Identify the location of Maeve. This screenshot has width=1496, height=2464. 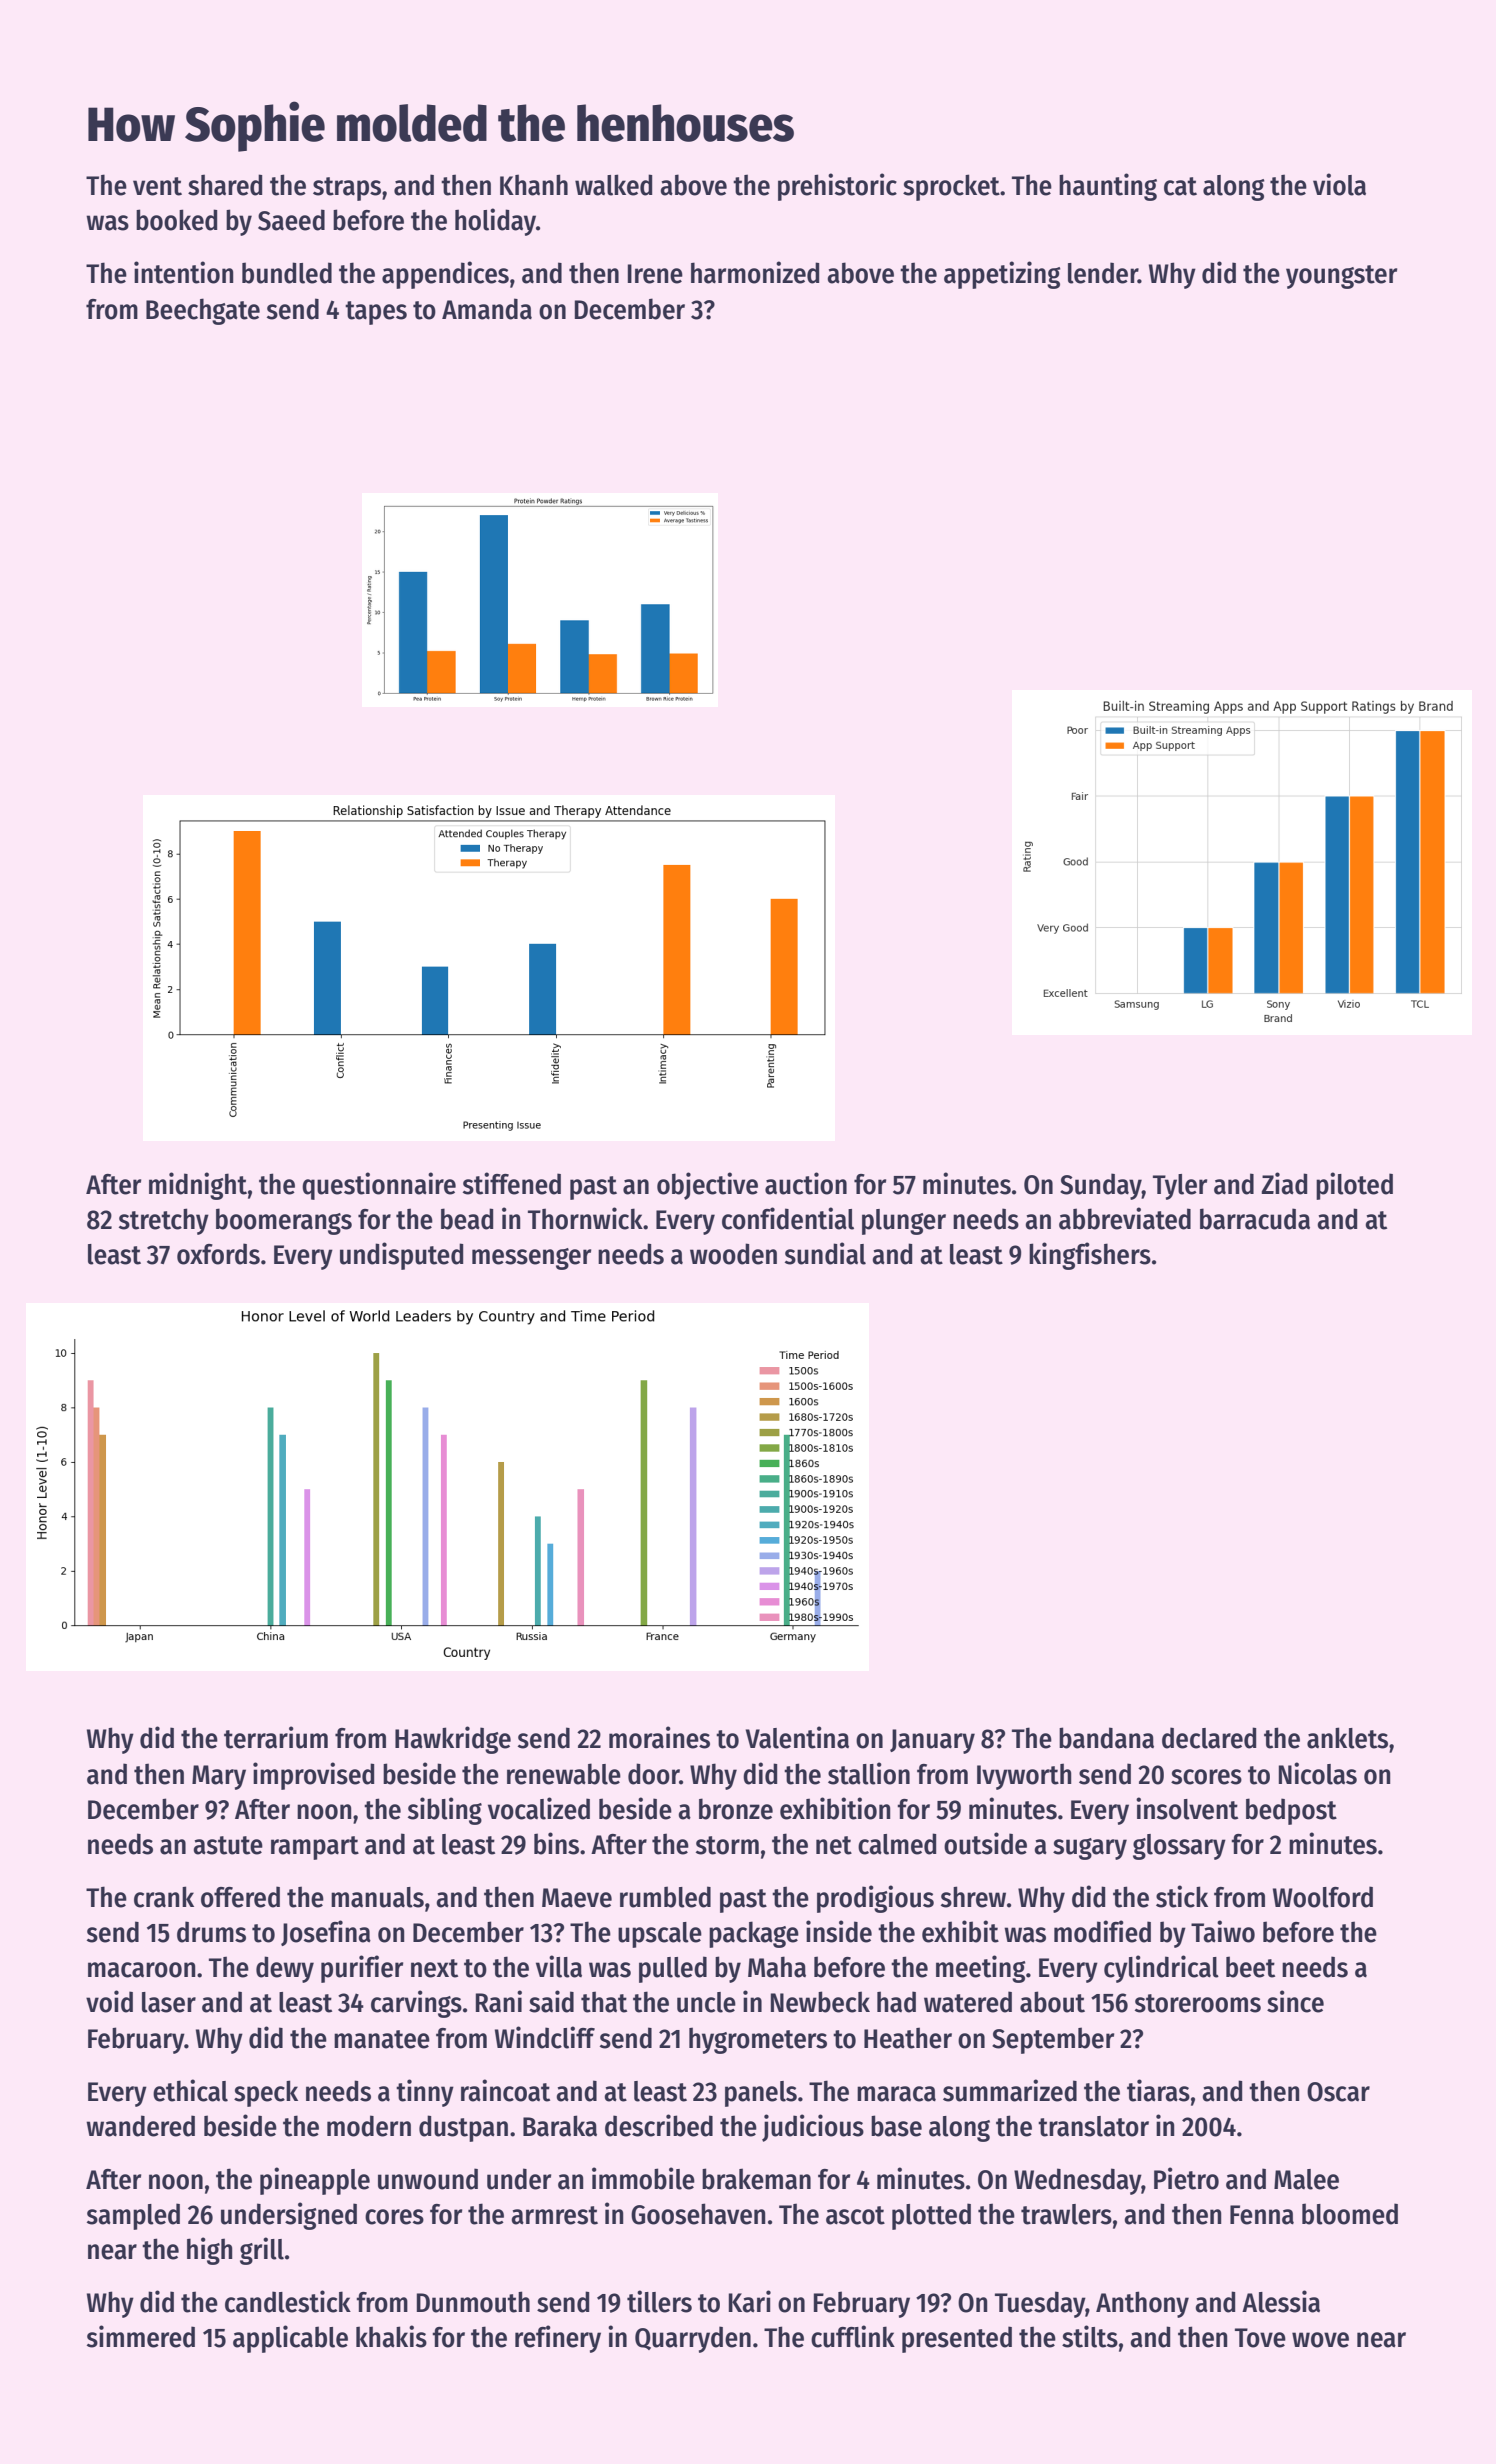
(577, 1898).
